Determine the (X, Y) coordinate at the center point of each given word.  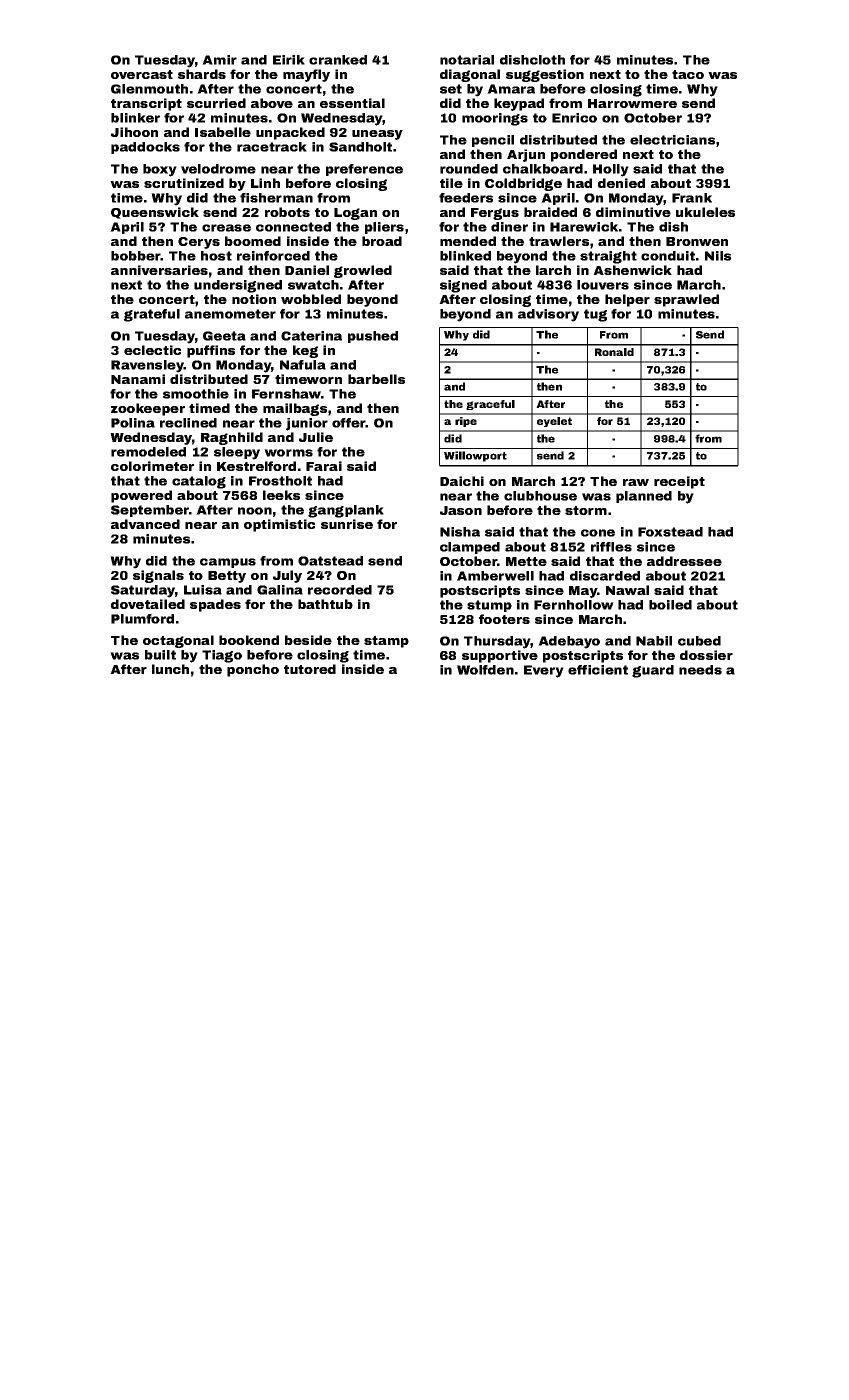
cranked (338, 60)
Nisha (460, 532)
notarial (467, 60)
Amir (219, 60)
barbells (376, 379)
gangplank (346, 511)
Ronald (614, 352)
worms (288, 453)
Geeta (224, 336)
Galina (280, 590)
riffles (611, 547)
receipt (679, 482)
